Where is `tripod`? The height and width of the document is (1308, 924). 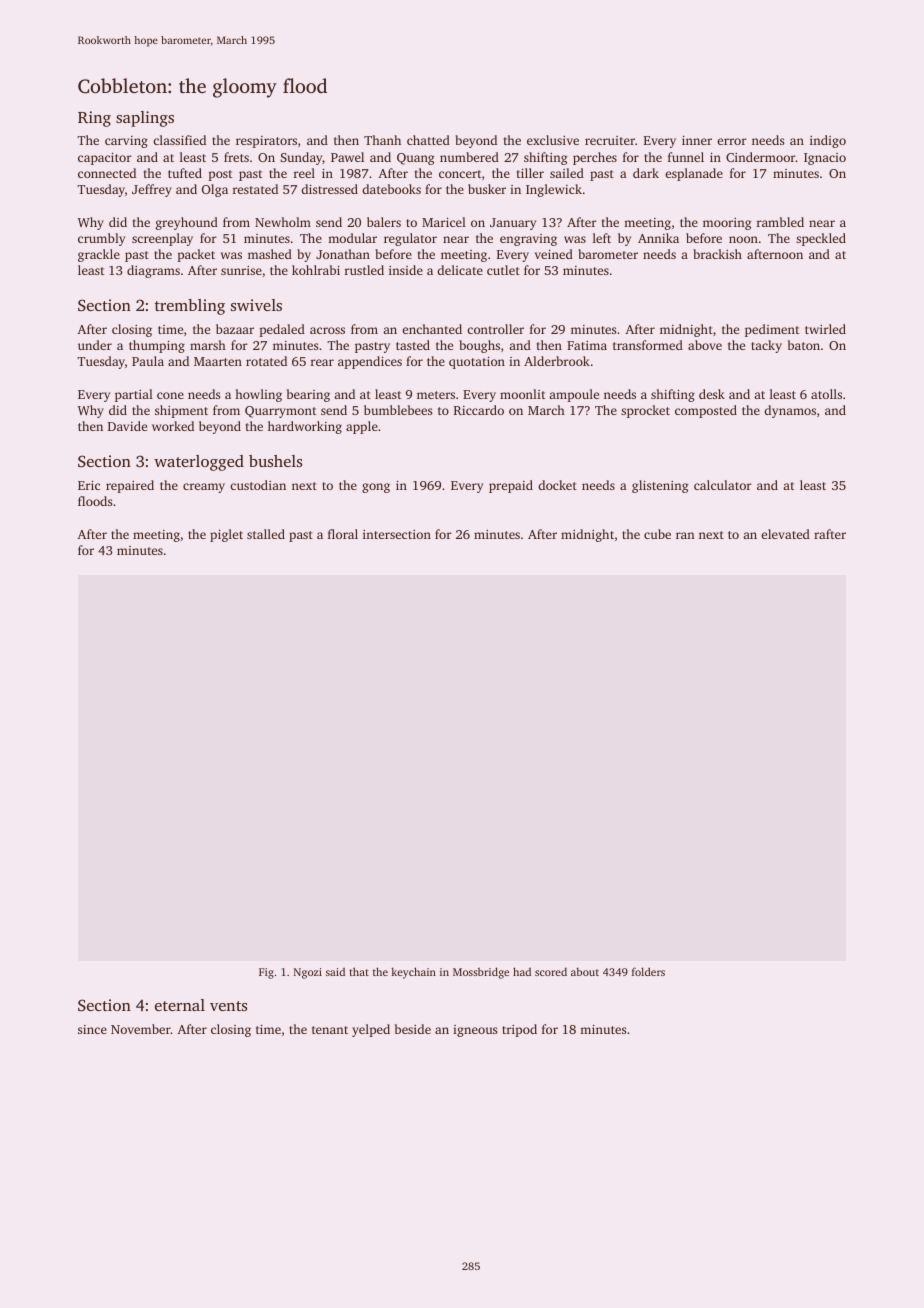 tripod is located at coordinates (519, 1030).
